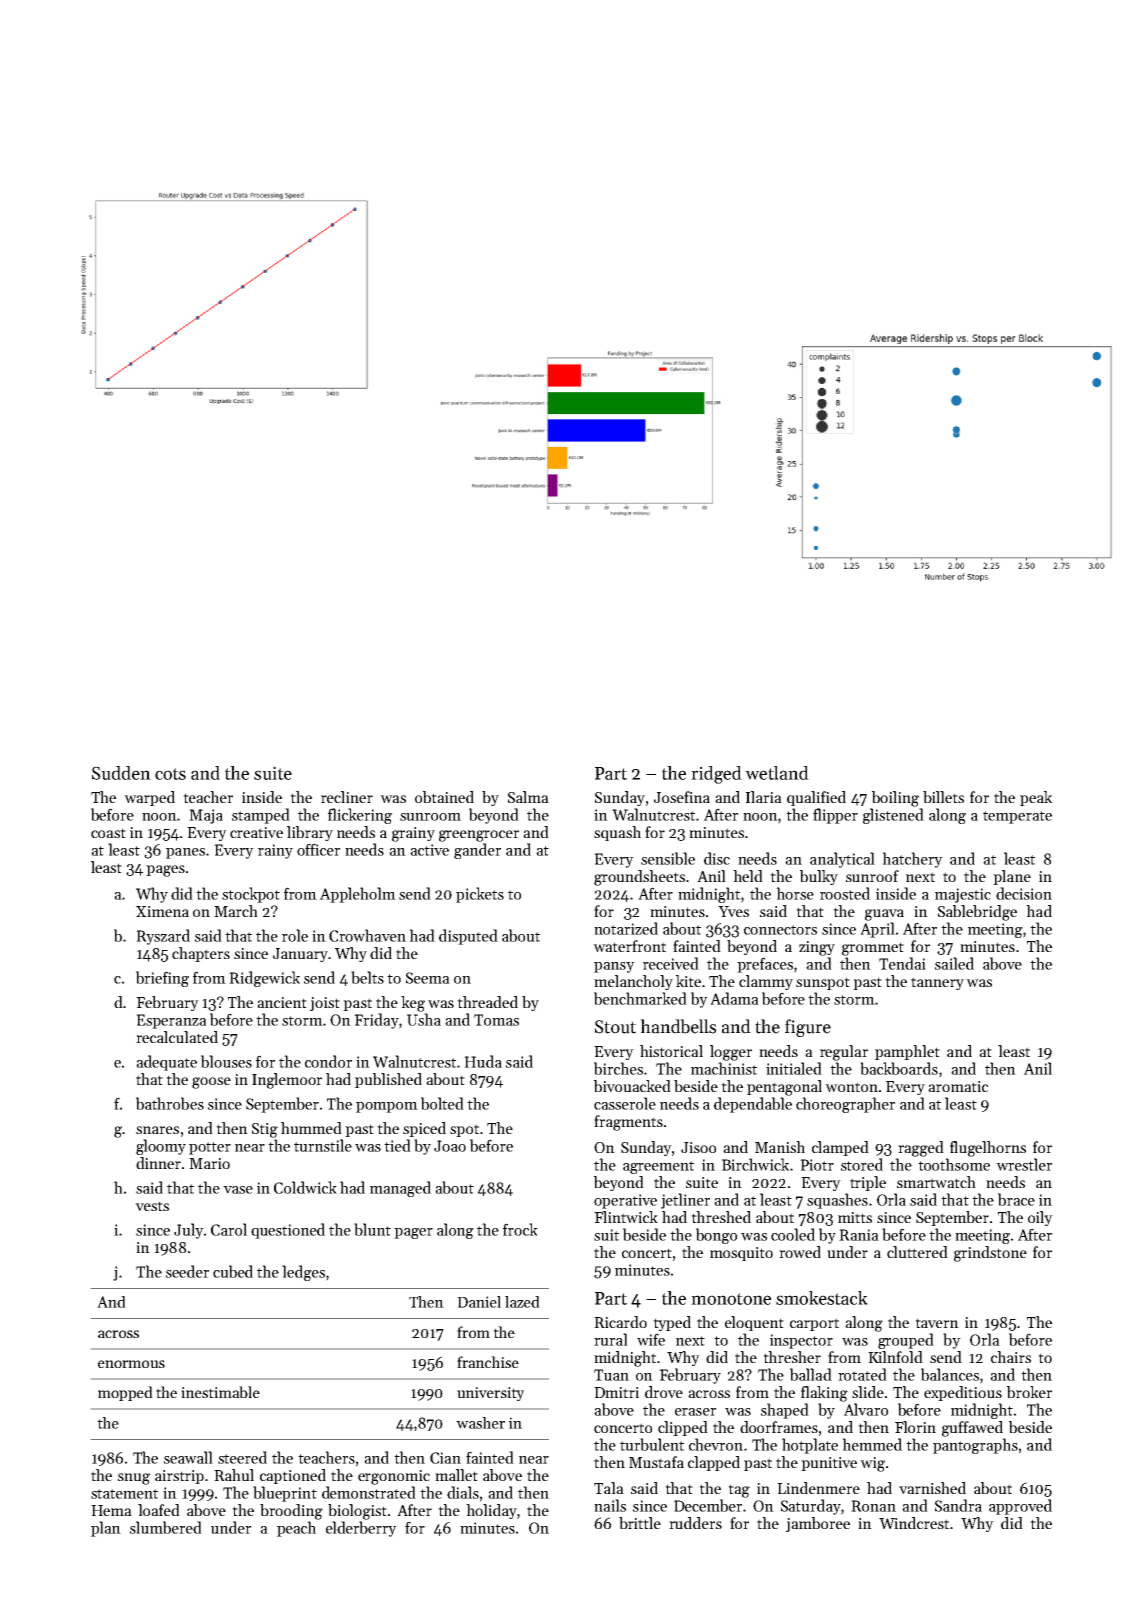  I want to click on slumbered, so click(166, 1527).
